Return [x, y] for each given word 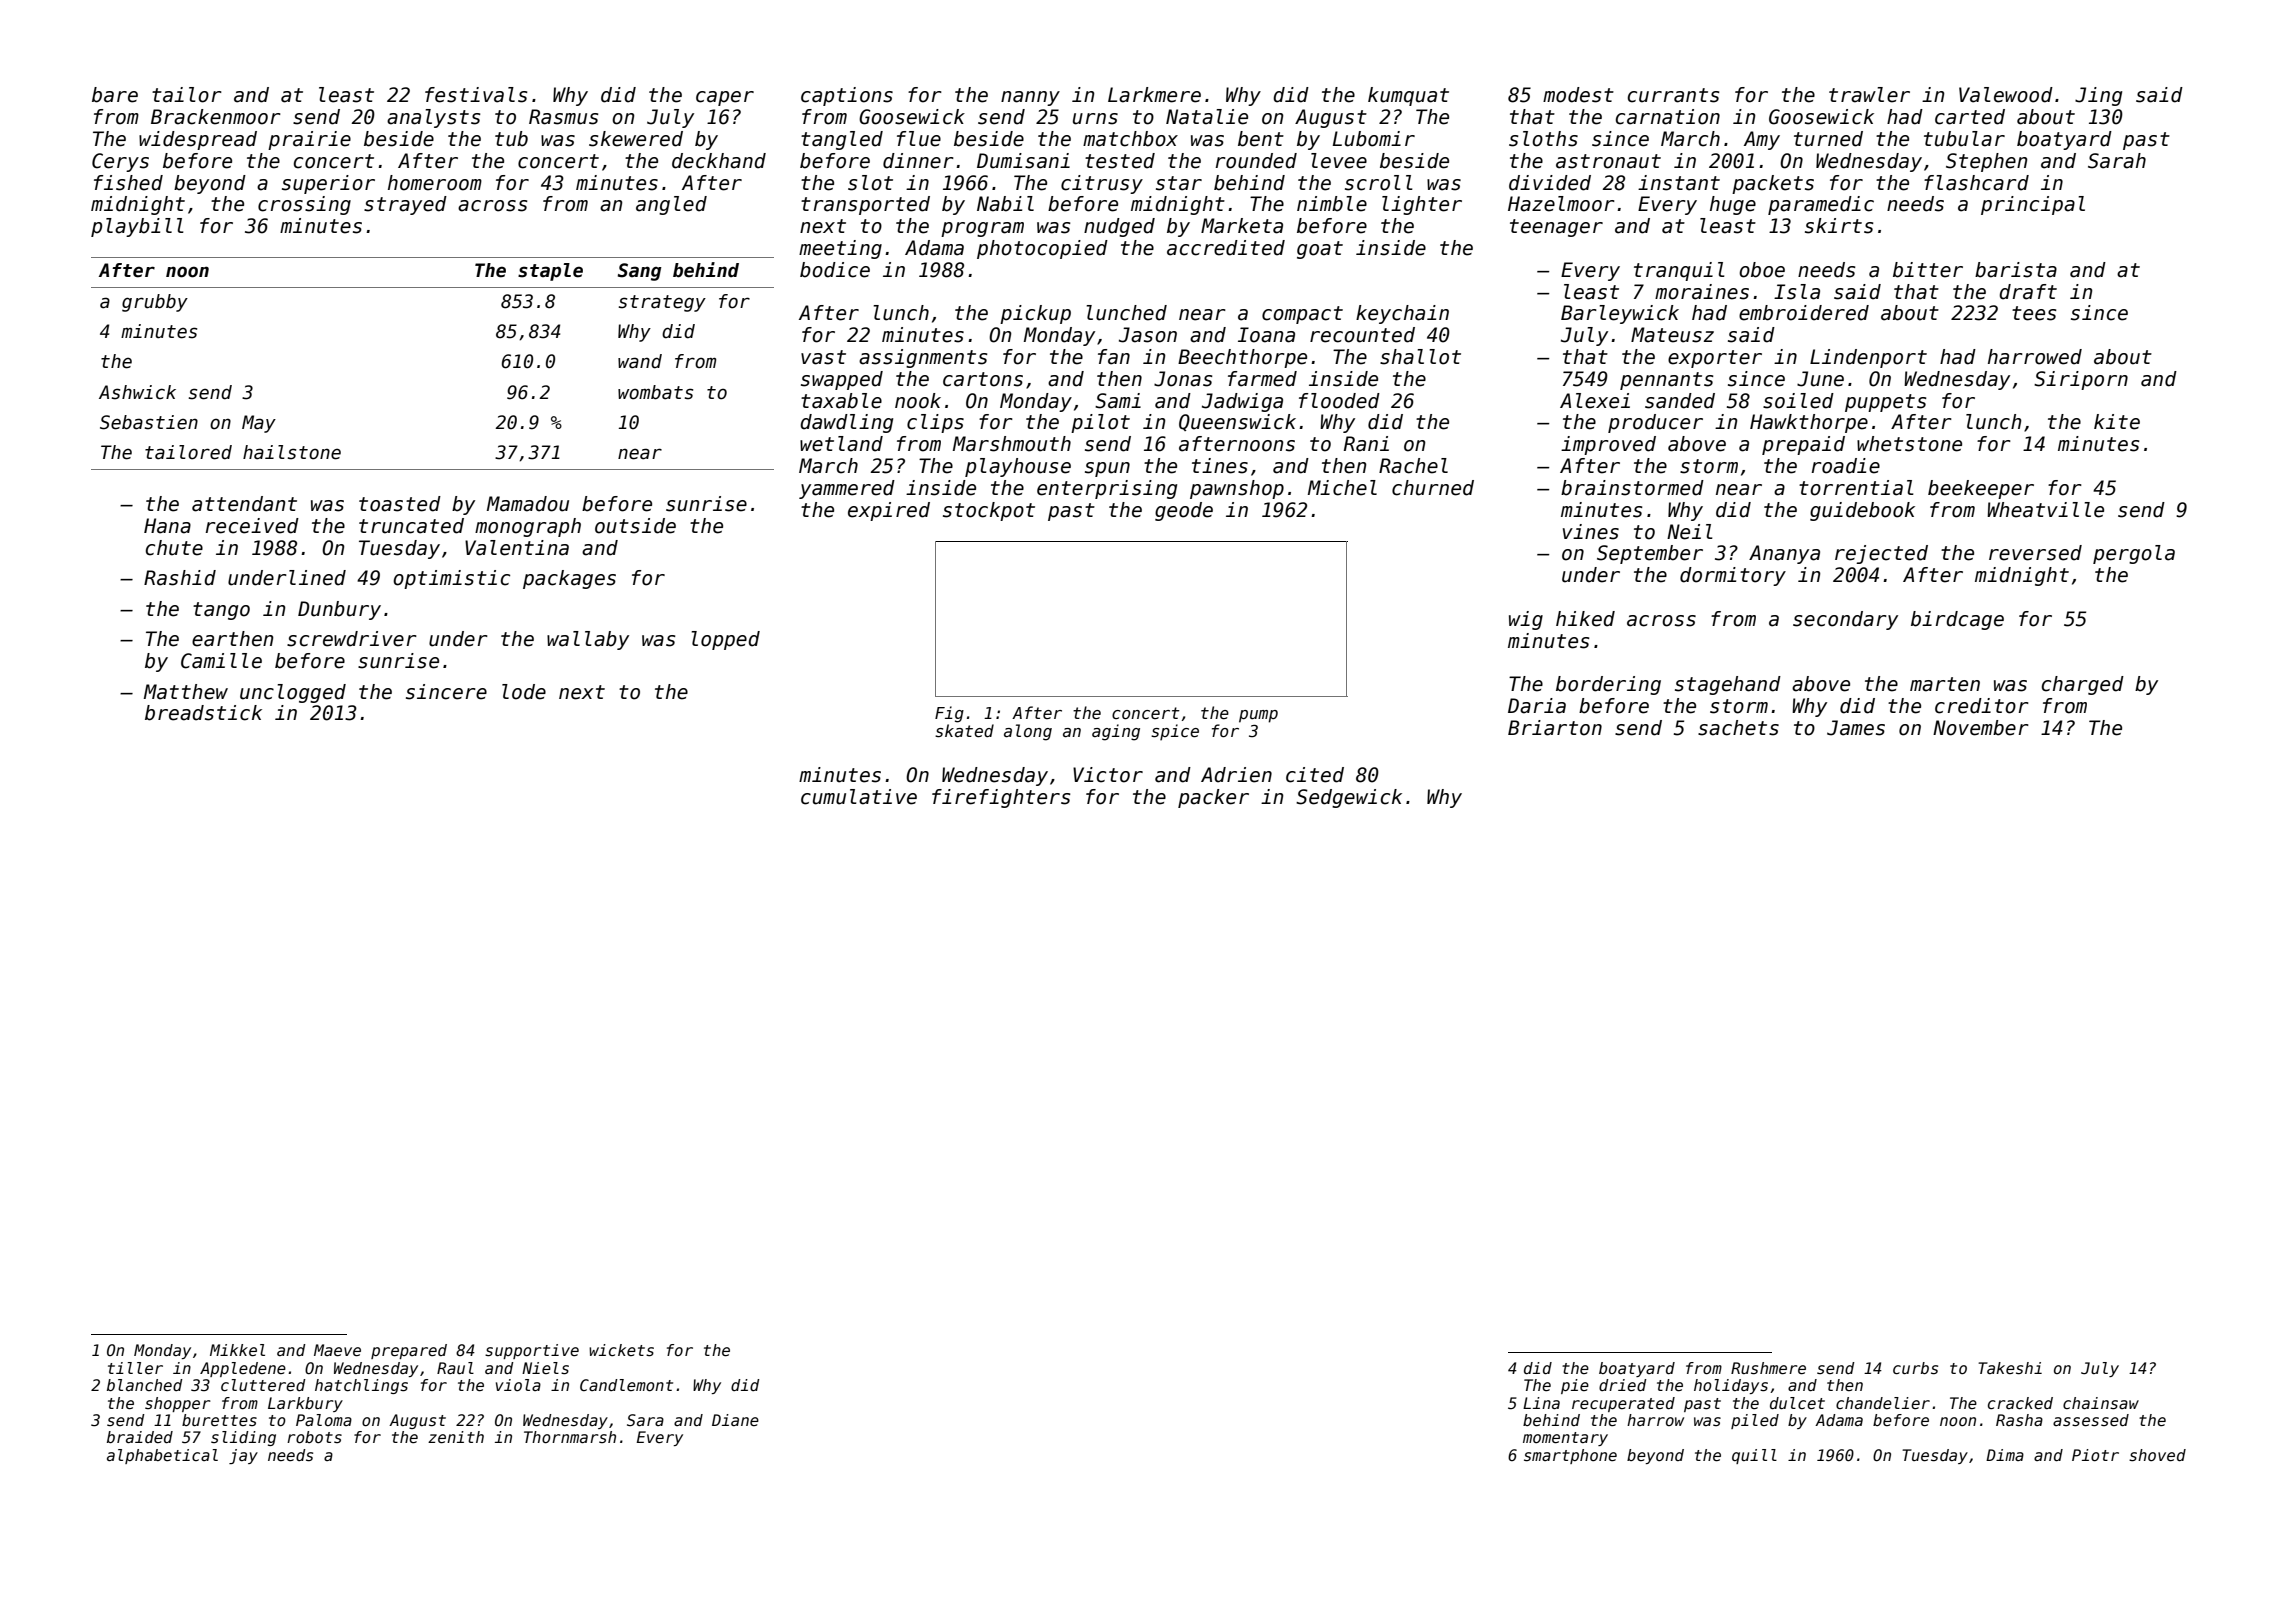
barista [2016, 270]
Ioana [1266, 335]
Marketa [1242, 226]
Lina [1541, 1403]
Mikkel [237, 1350]
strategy [662, 303]
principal [2033, 205]
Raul [455, 1368]
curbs [1915, 1368]
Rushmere [1768, 1368]
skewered [636, 139]
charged [2083, 685]
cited [1315, 775]
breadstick [203, 713]
